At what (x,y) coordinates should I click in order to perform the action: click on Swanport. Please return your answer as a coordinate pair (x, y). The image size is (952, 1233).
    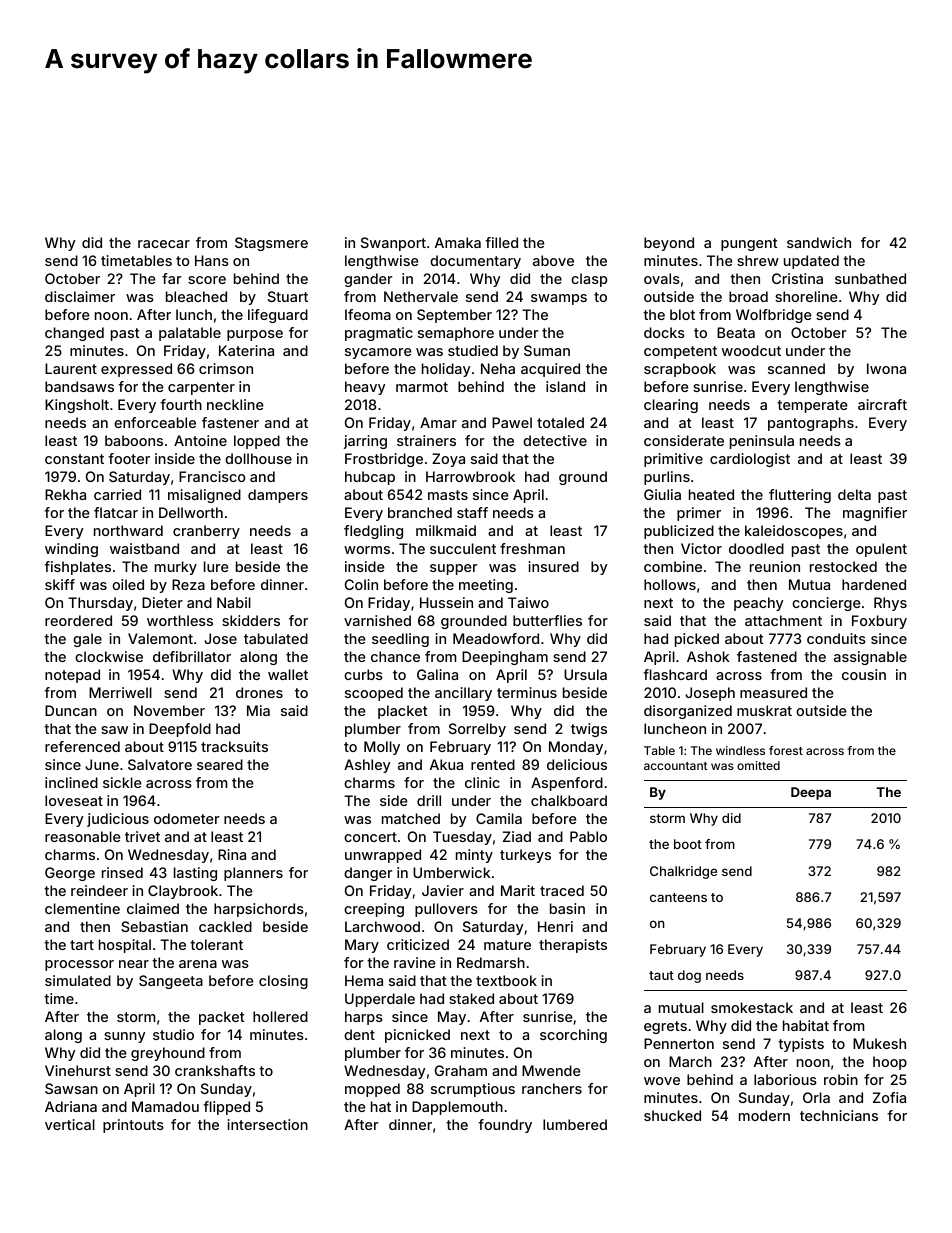
    Looking at the image, I should click on (393, 244).
